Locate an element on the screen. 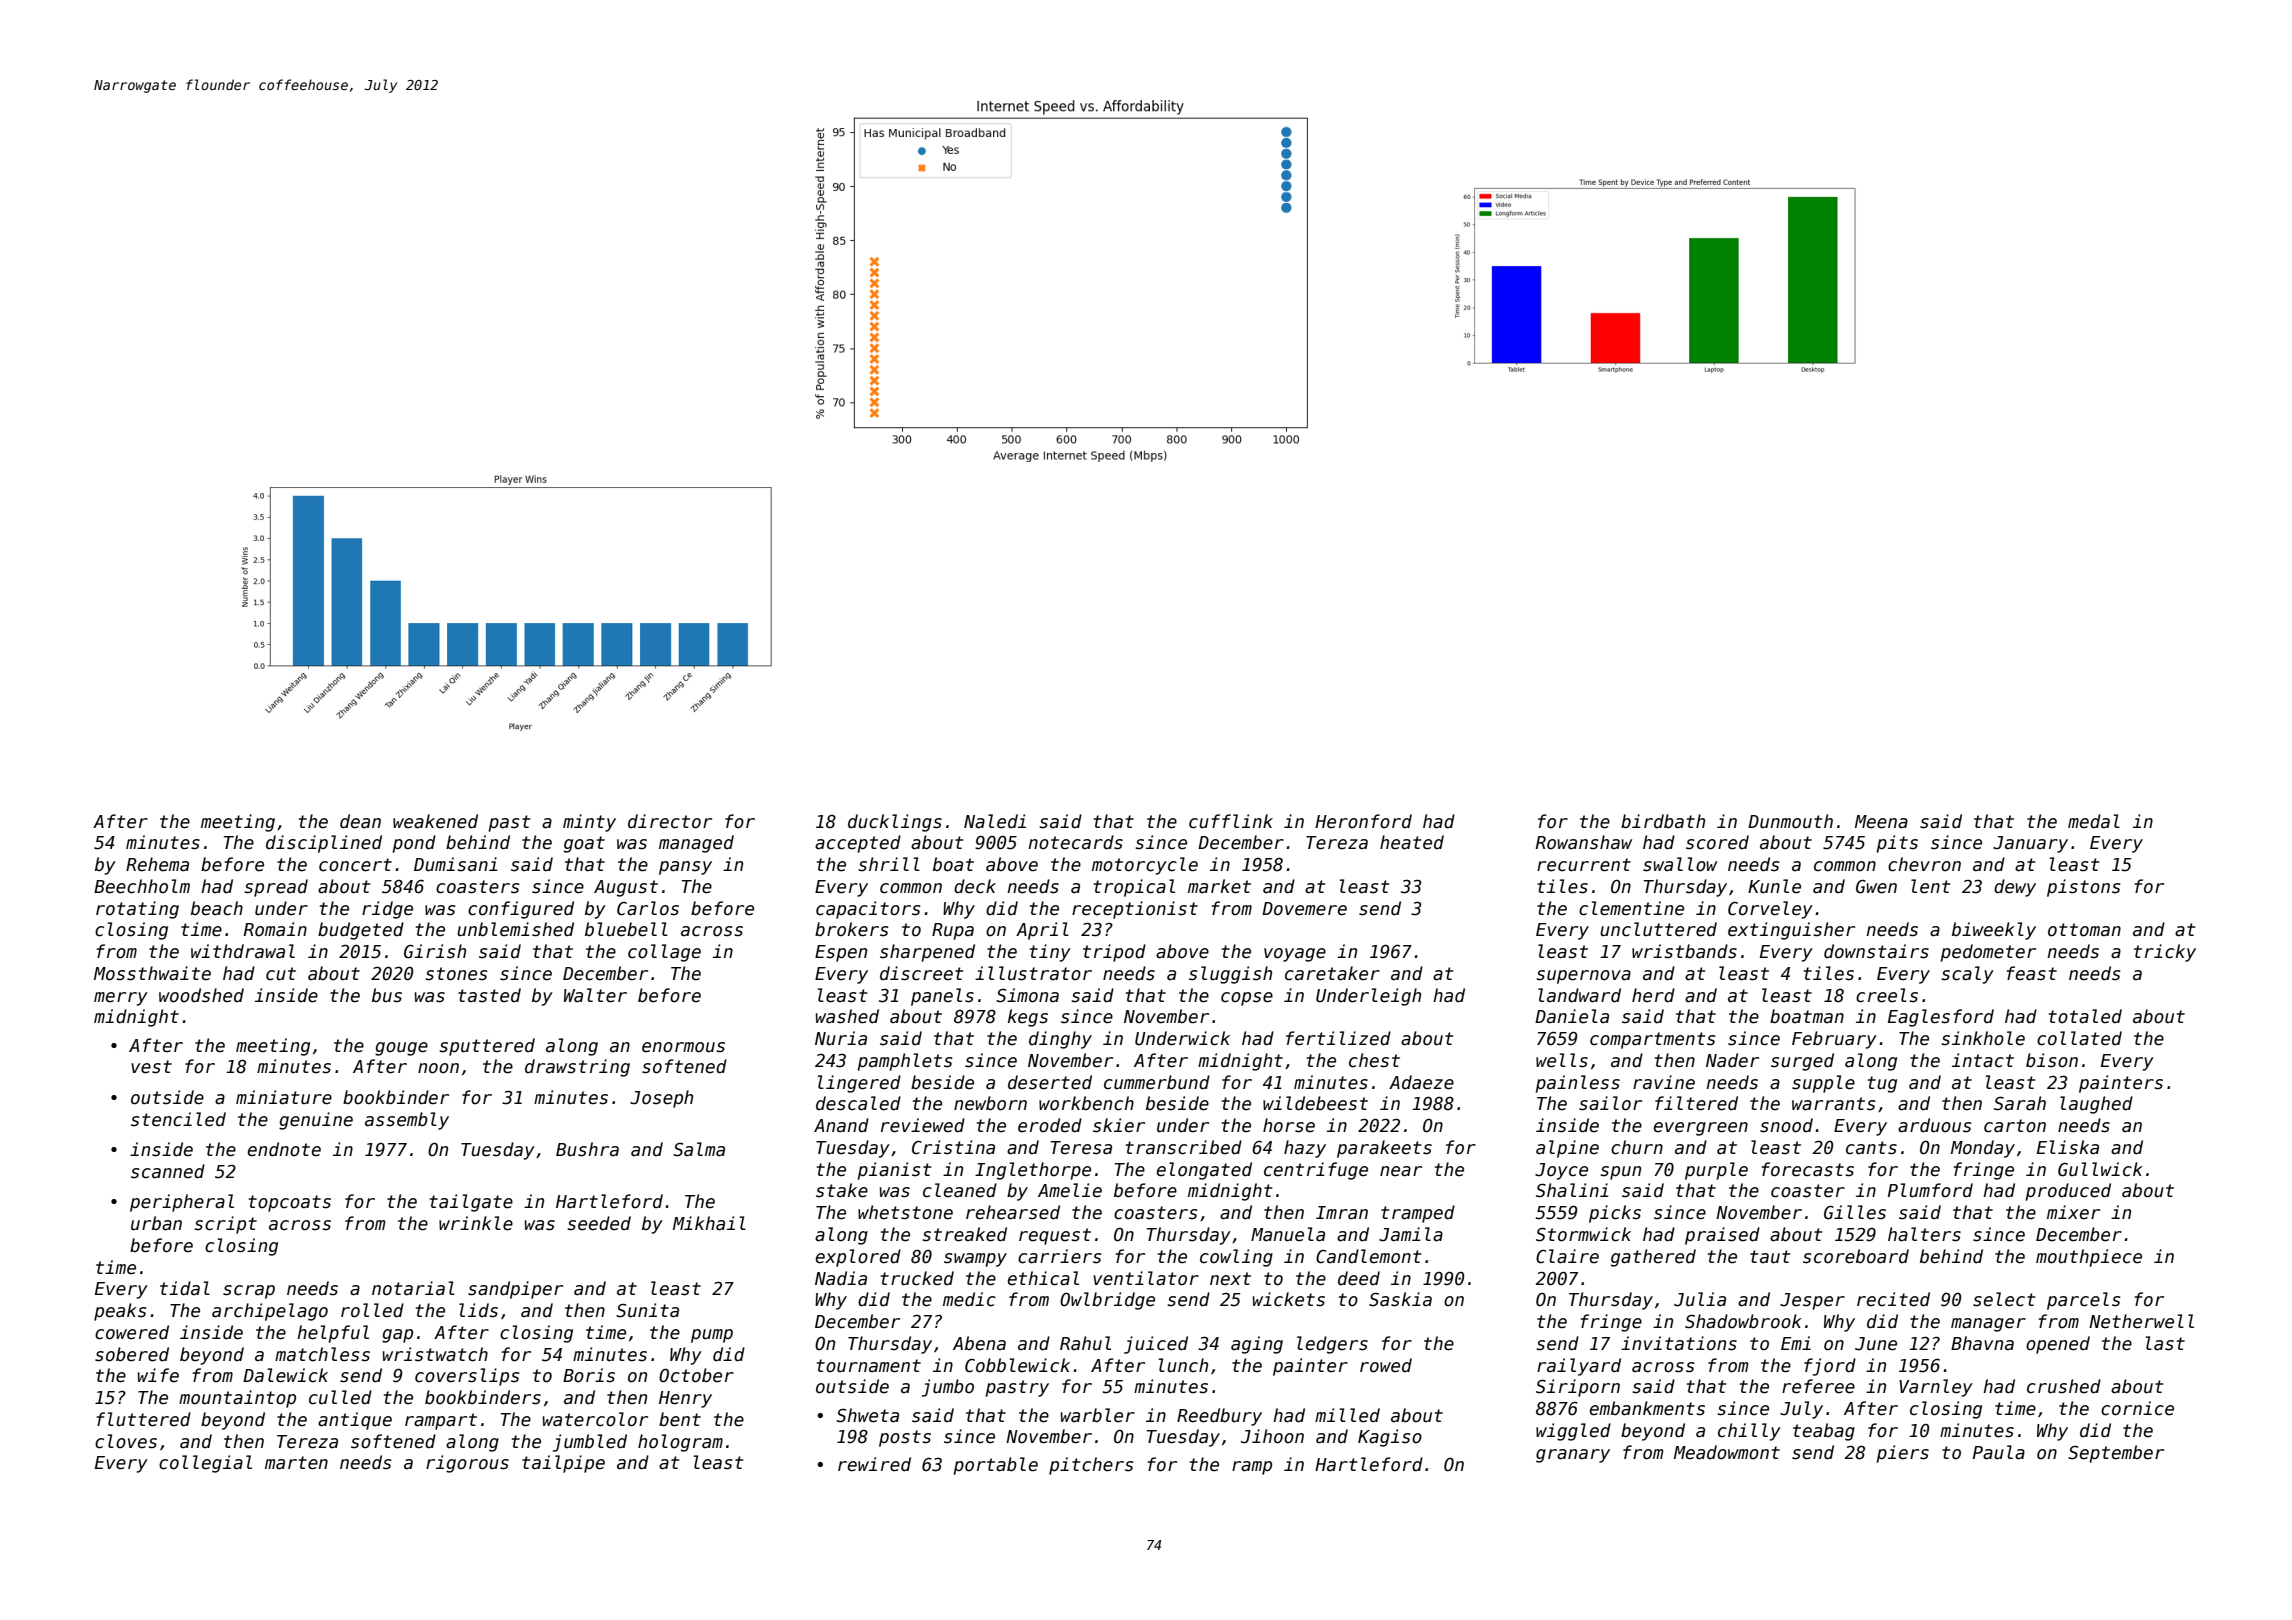  Gullwick is located at coordinates (2100, 1169).
